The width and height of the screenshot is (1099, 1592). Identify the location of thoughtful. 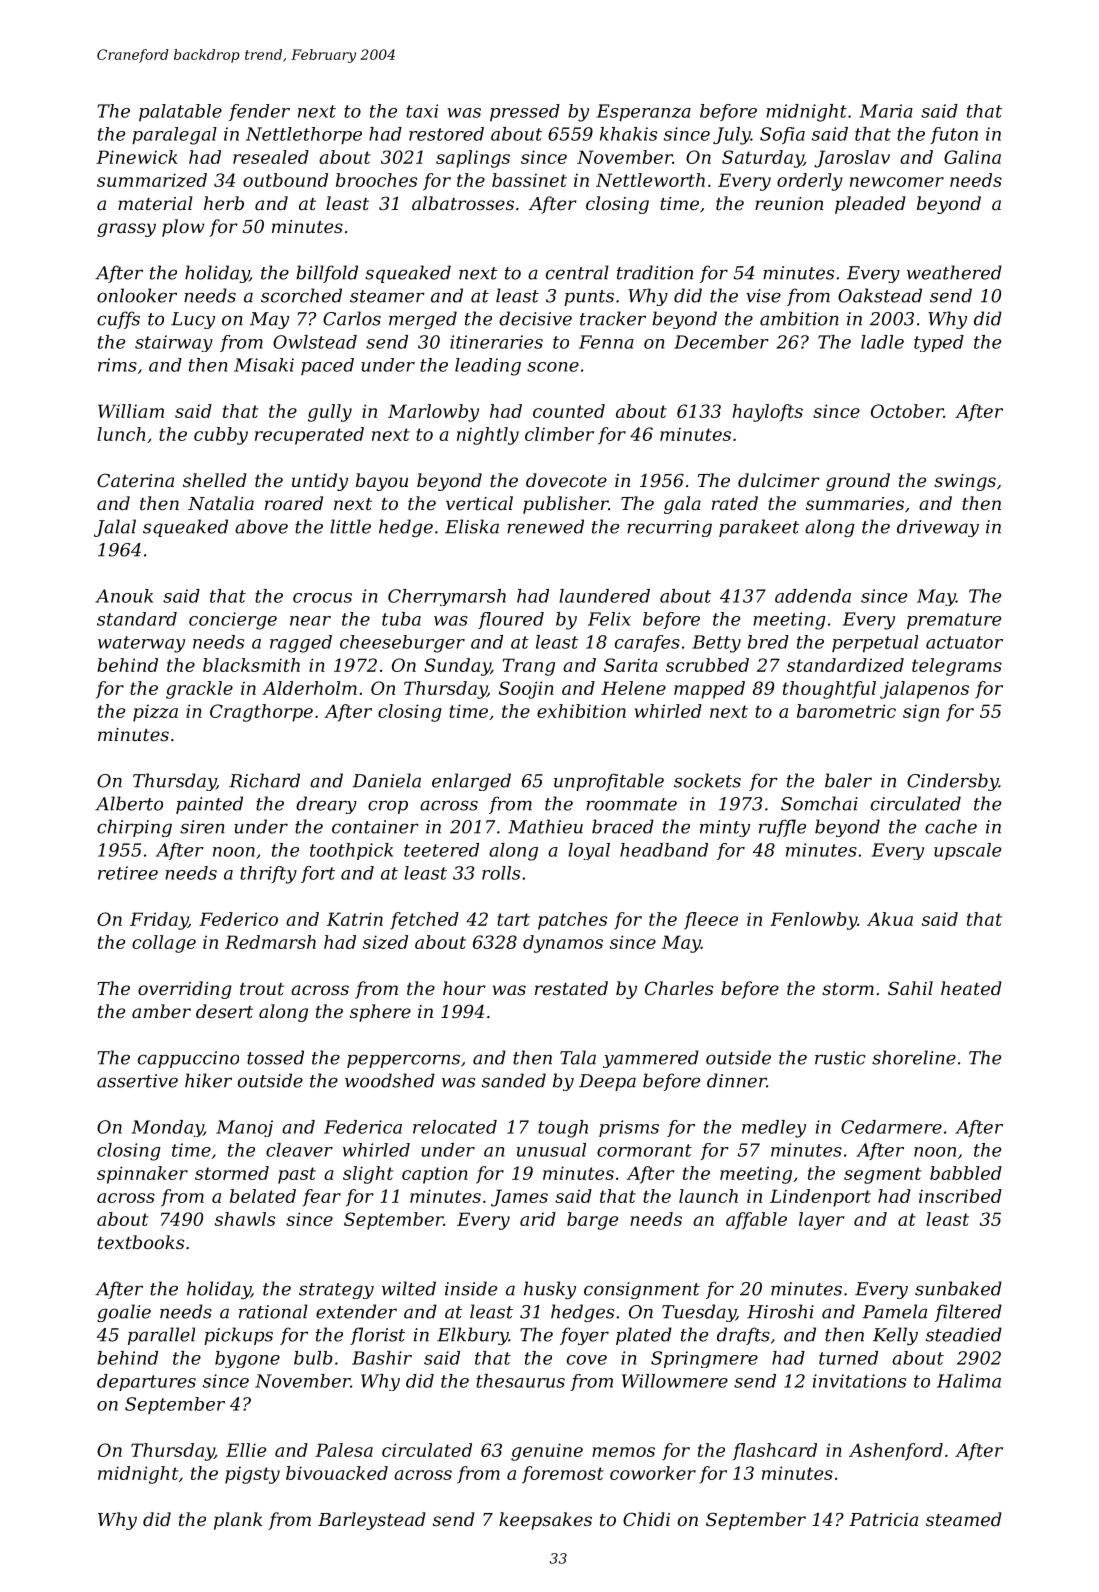
(829, 690).
